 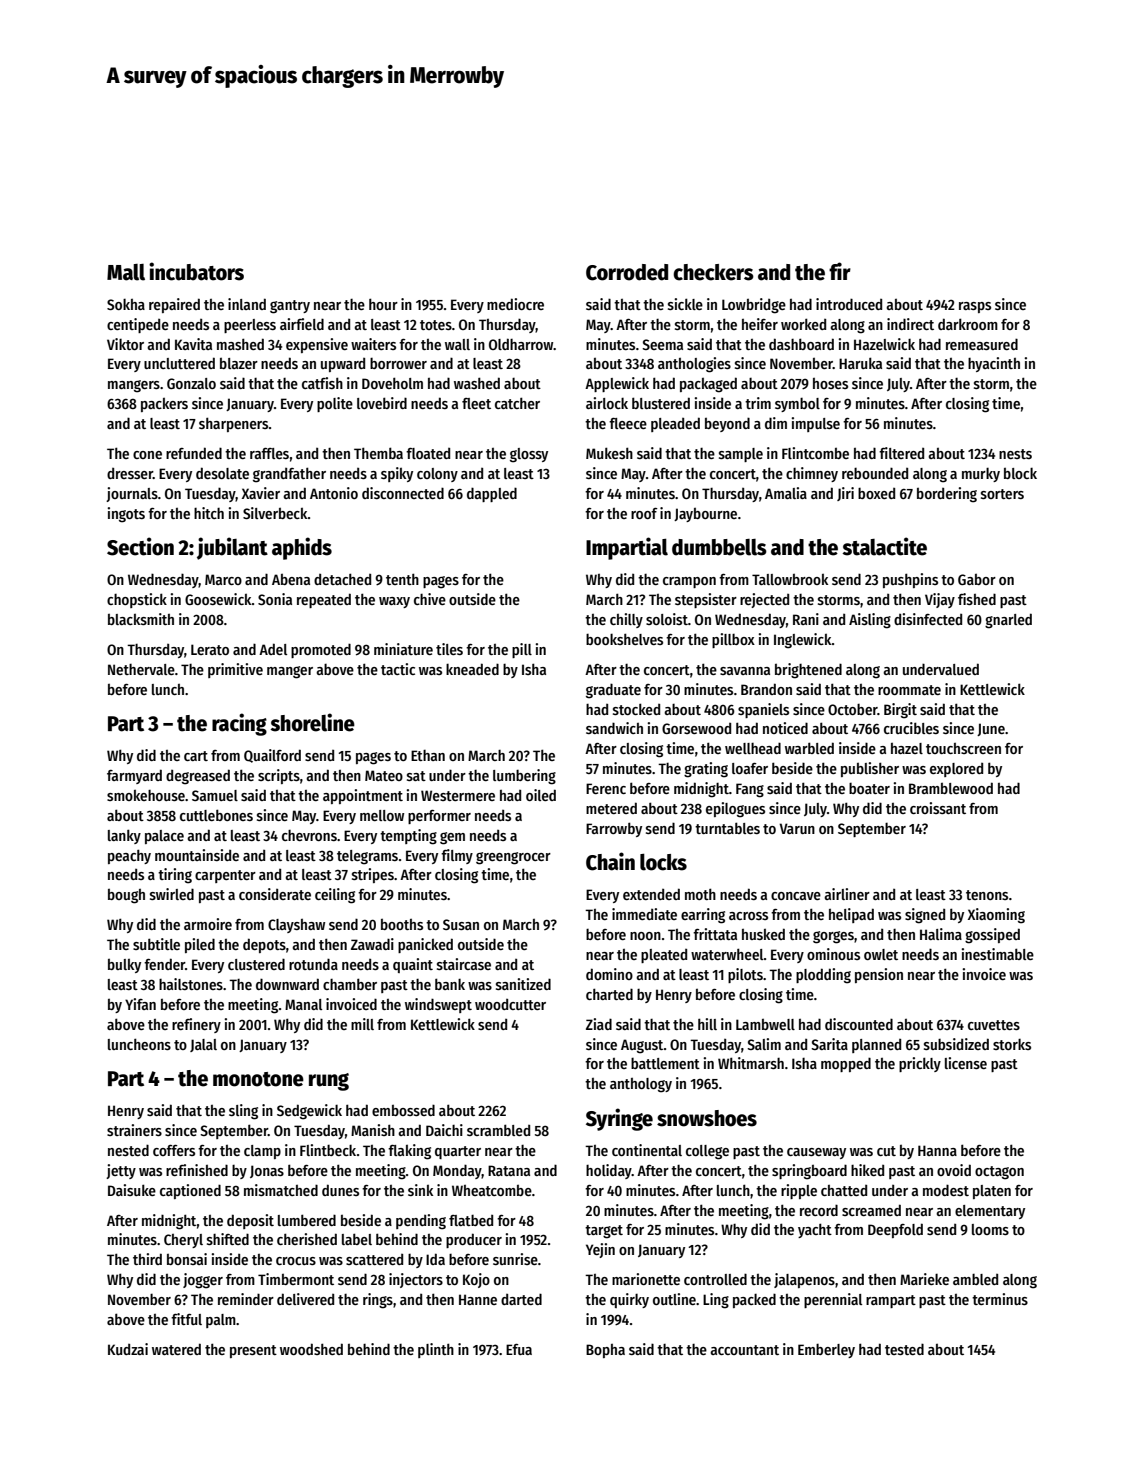 I want to click on tested, so click(x=904, y=1349).
